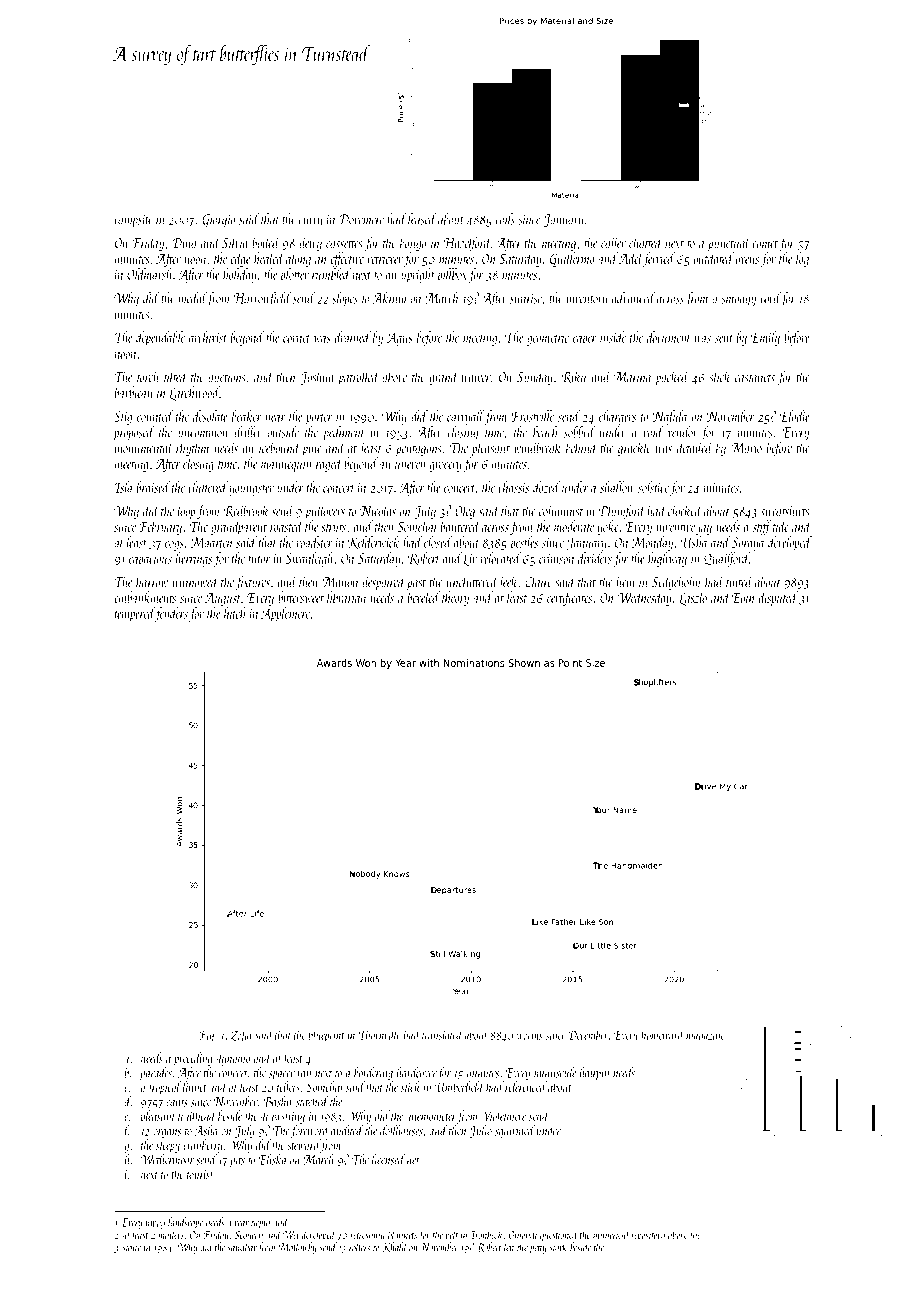  What do you see at coordinates (218, 221) in the page?
I see `Giorgio` at bounding box center [218, 221].
